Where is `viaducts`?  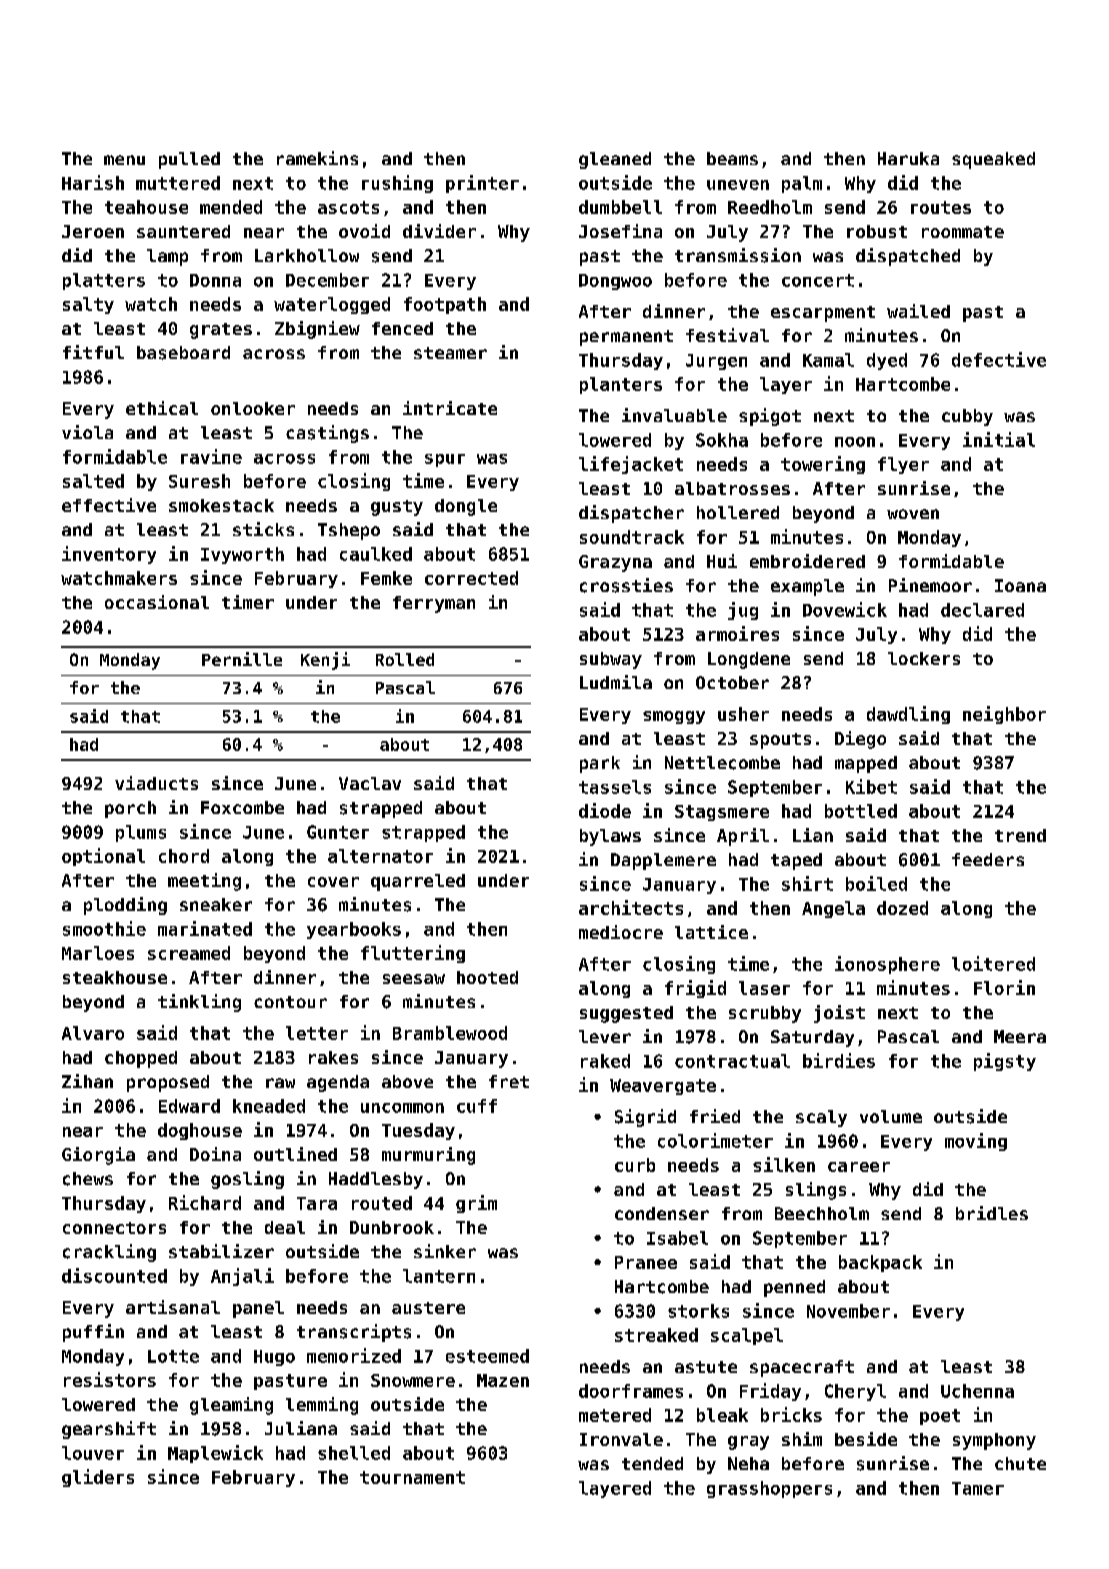 viaducts is located at coordinates (156, 783).
